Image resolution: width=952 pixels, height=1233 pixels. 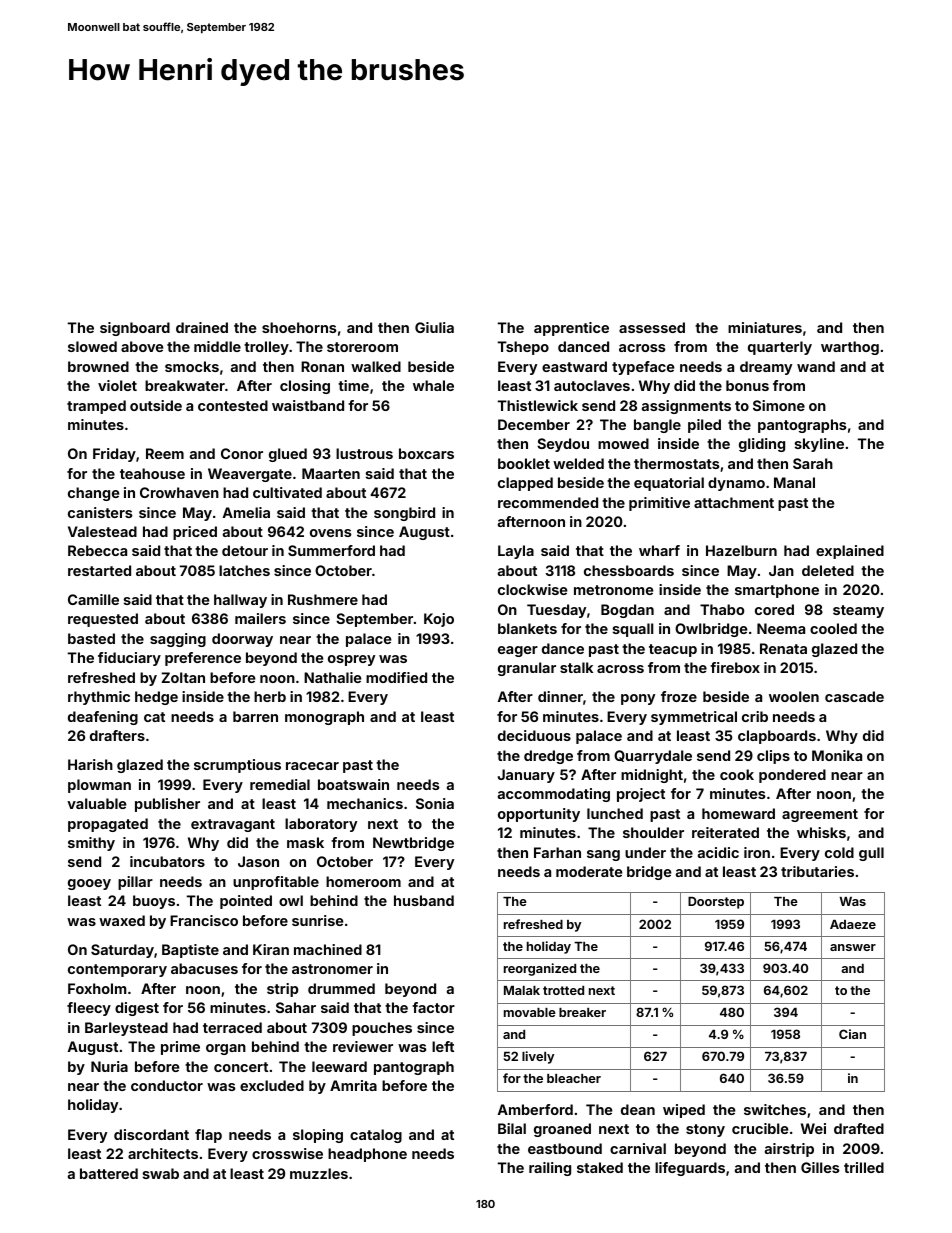 I want to click on welded, so click(x=578, y=463).
